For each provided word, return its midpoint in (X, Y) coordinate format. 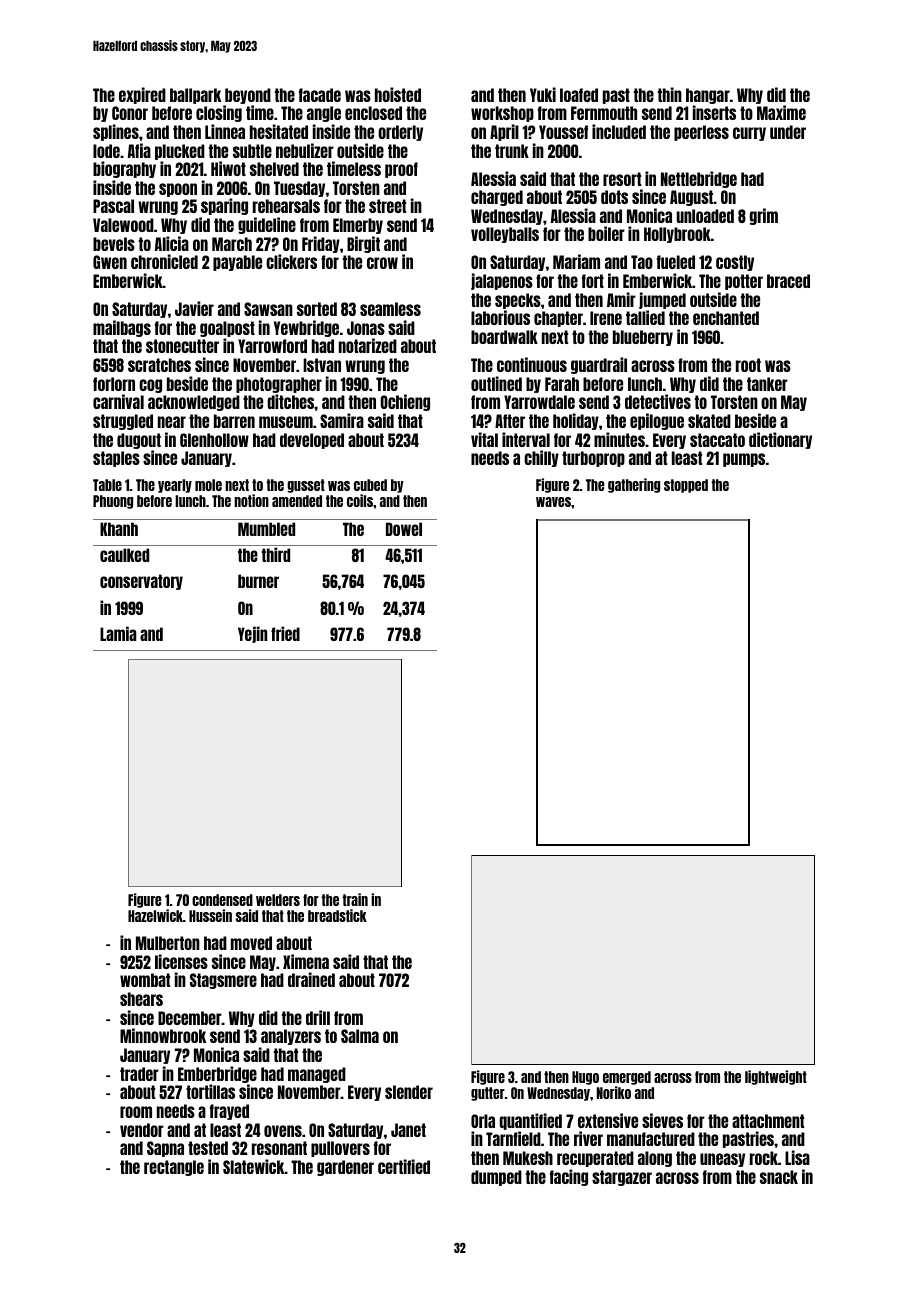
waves (553, 502)
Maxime (781, 112)
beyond (248, 96)
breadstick (337, 915)
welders (278, 900)
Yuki (543, 94)
